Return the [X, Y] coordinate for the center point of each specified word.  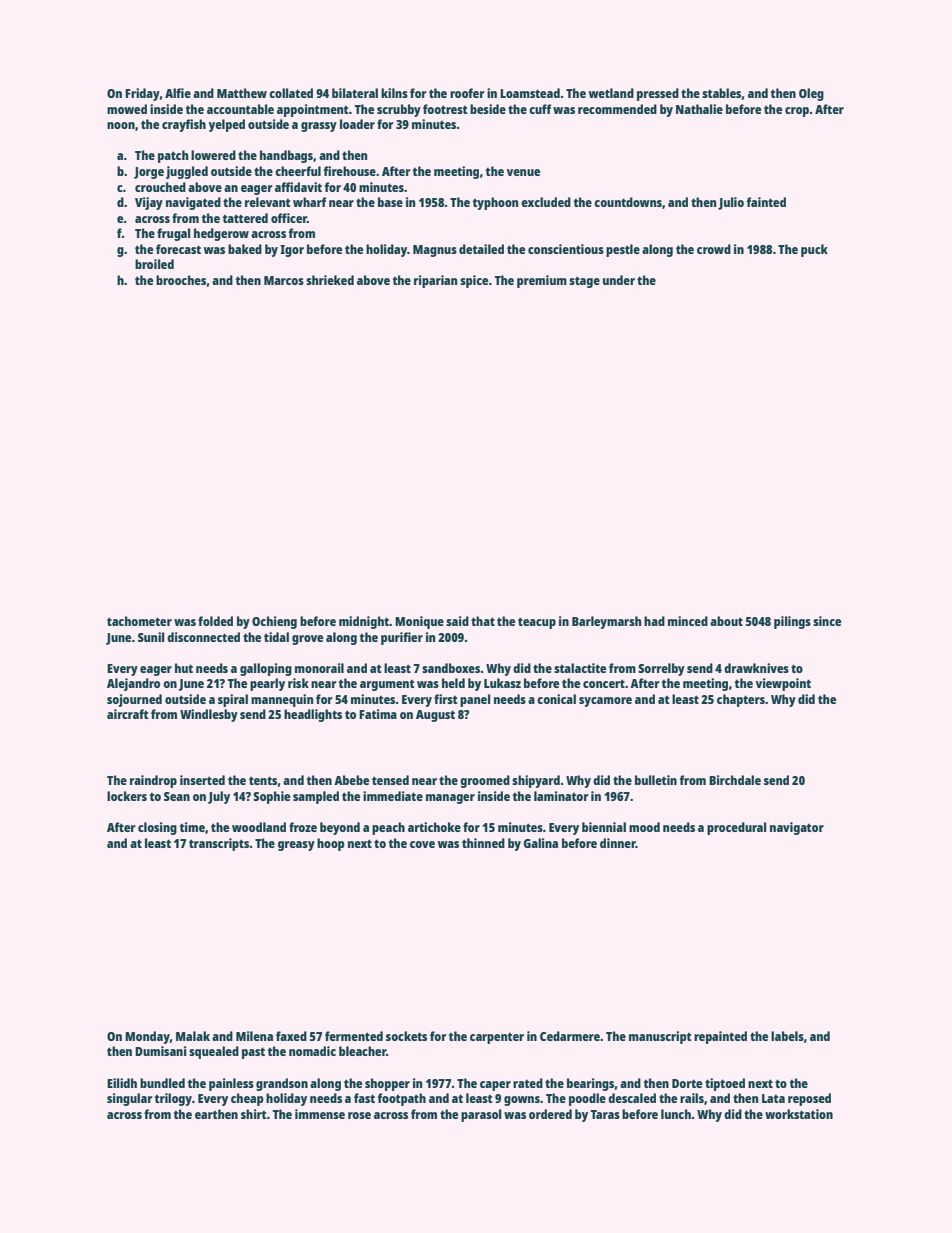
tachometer [139, 621]
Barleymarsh [606, 622]
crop [797, 112]
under [619, 280]
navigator [797, 828]
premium [542, 281]
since [827, 621]
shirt [254, 1114]
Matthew [242, 93]
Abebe [351, 780]
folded [215, 621]
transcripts [219, 844]
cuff [540, 109]
